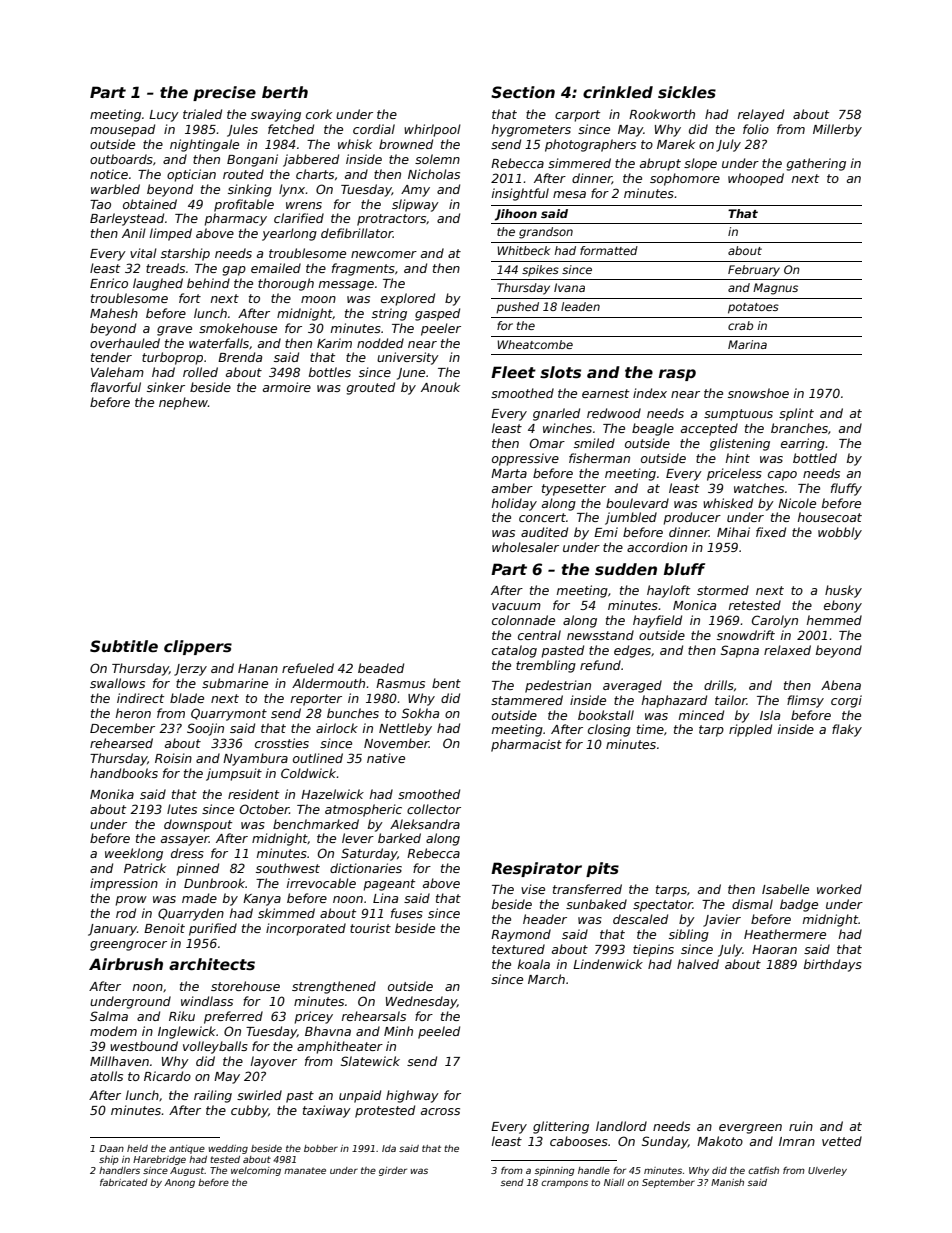 The image size is (952, 1233). Describe the element at coordinates (801, 1126) in the screenshot. I see `ruin` at that location.
